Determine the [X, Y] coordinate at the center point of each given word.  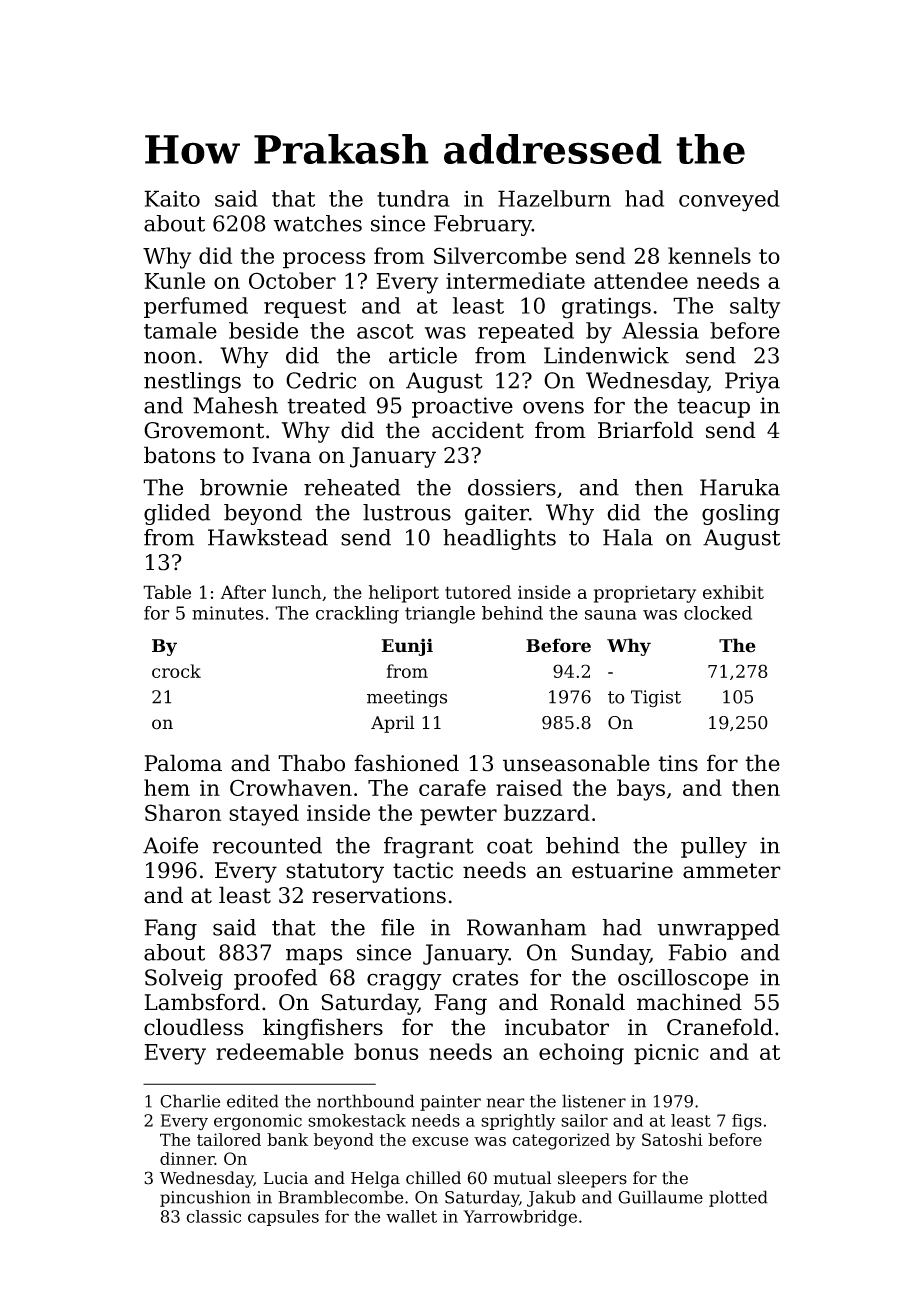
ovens [553, 407]
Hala [628, 537]
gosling [741, 514]
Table [167, 592]
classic [213, 1216]
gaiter [497, 514]
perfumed [196, 307]
